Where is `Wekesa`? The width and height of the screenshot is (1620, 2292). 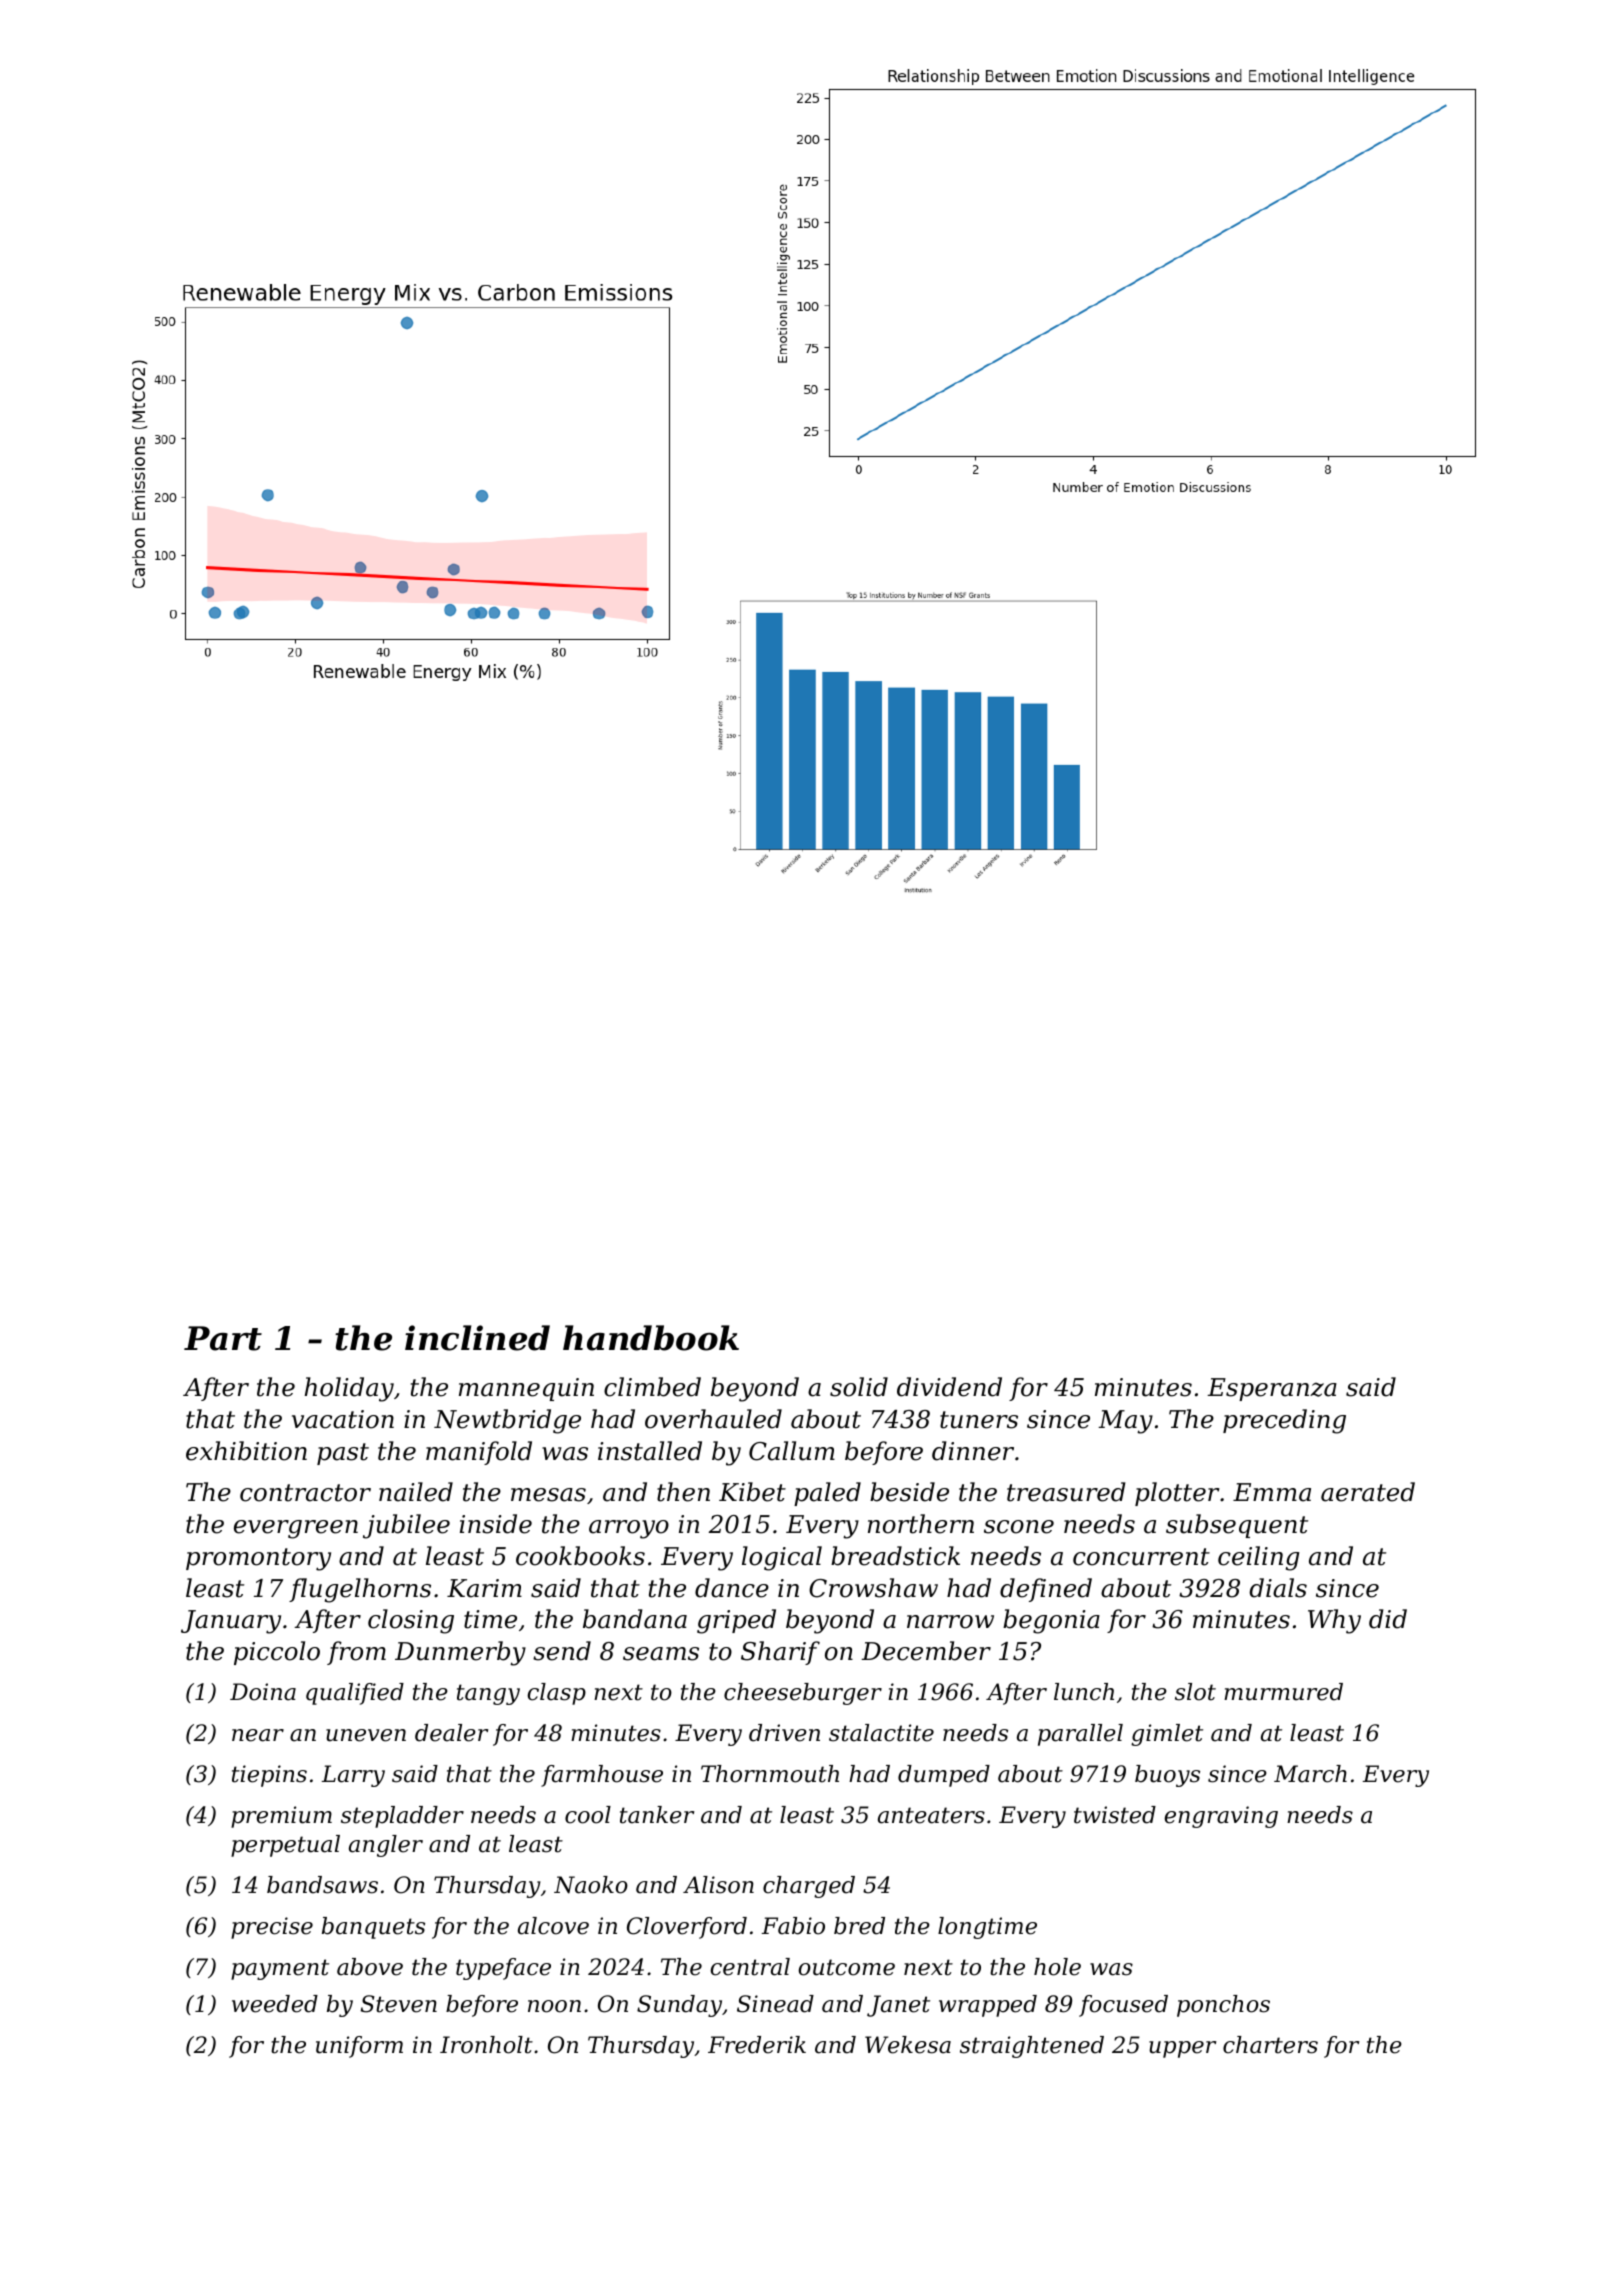
Wekesa is located at coordinates (908, 2045).
